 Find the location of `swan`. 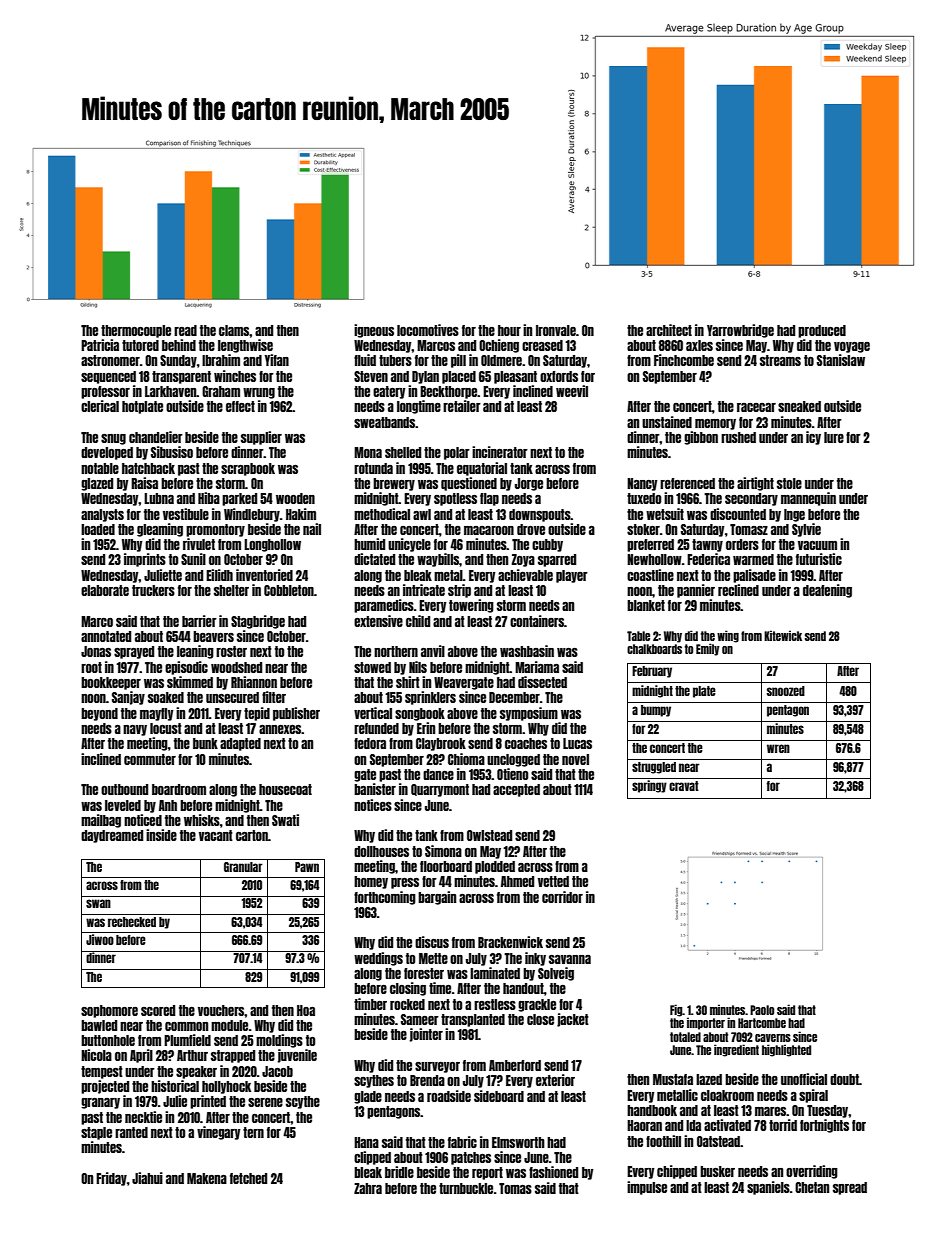

swan is located at coordinates (98, 903).
